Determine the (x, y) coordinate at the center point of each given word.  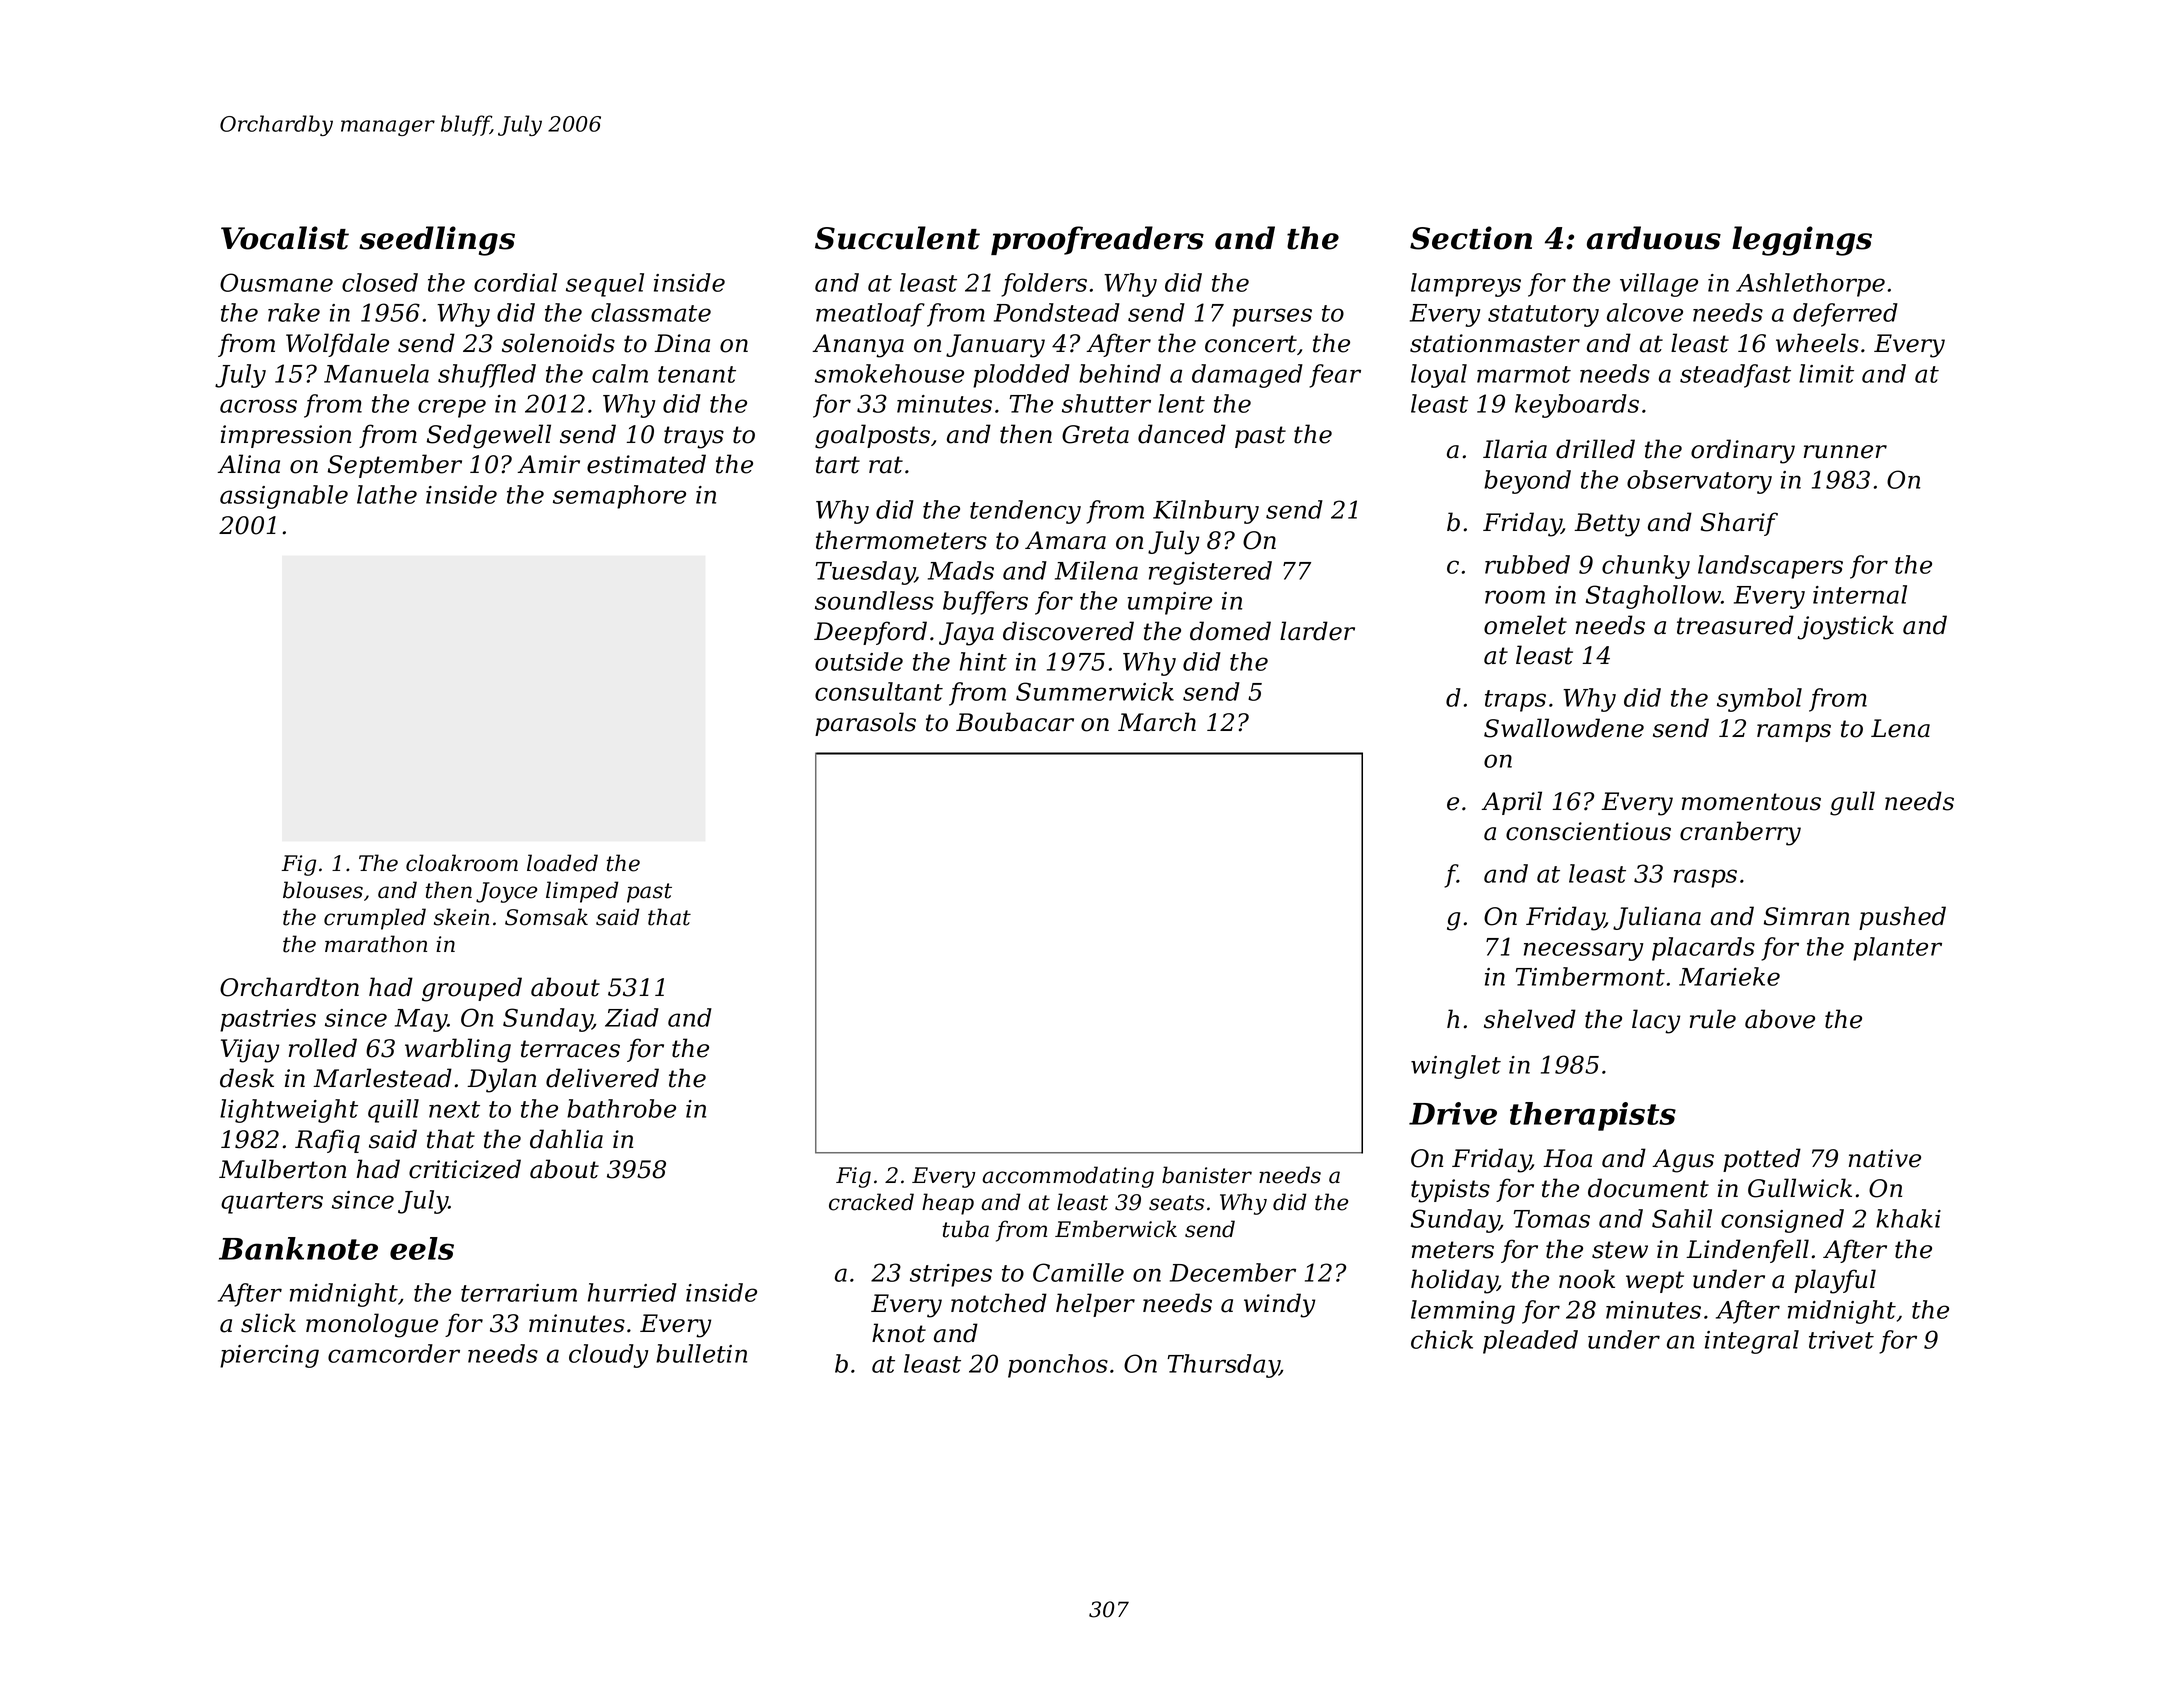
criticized (465, 1169)
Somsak (546, 917)
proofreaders (1097, 240)
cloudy (608, 1356)
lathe (387, 494)
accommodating (1068, 1177)
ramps (1794, 733)
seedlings (437, 241)
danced (1182, 434)
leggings (1802, 241)
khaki (1908, 1218)
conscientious (1588, 831)
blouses (323, 890)
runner (1845, 452)
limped (582, 892)
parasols (865, 724)
